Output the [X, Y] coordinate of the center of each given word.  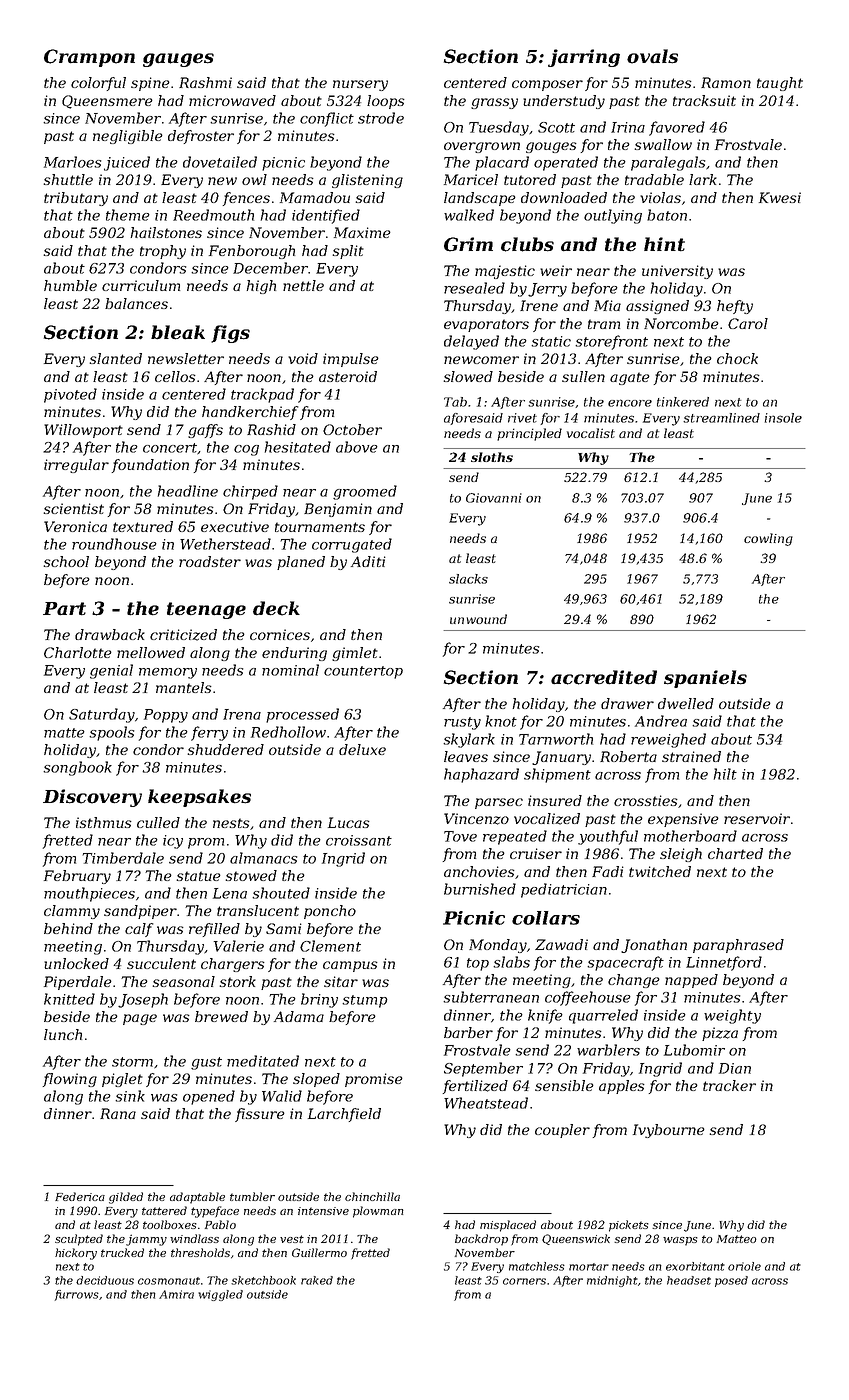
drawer [627, 703]
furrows [77, 1295]
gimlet [355, 654]
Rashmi [205, 82]
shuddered [225, 749]
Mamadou [315, 197]
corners [524, 1281]
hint [664, 244]
